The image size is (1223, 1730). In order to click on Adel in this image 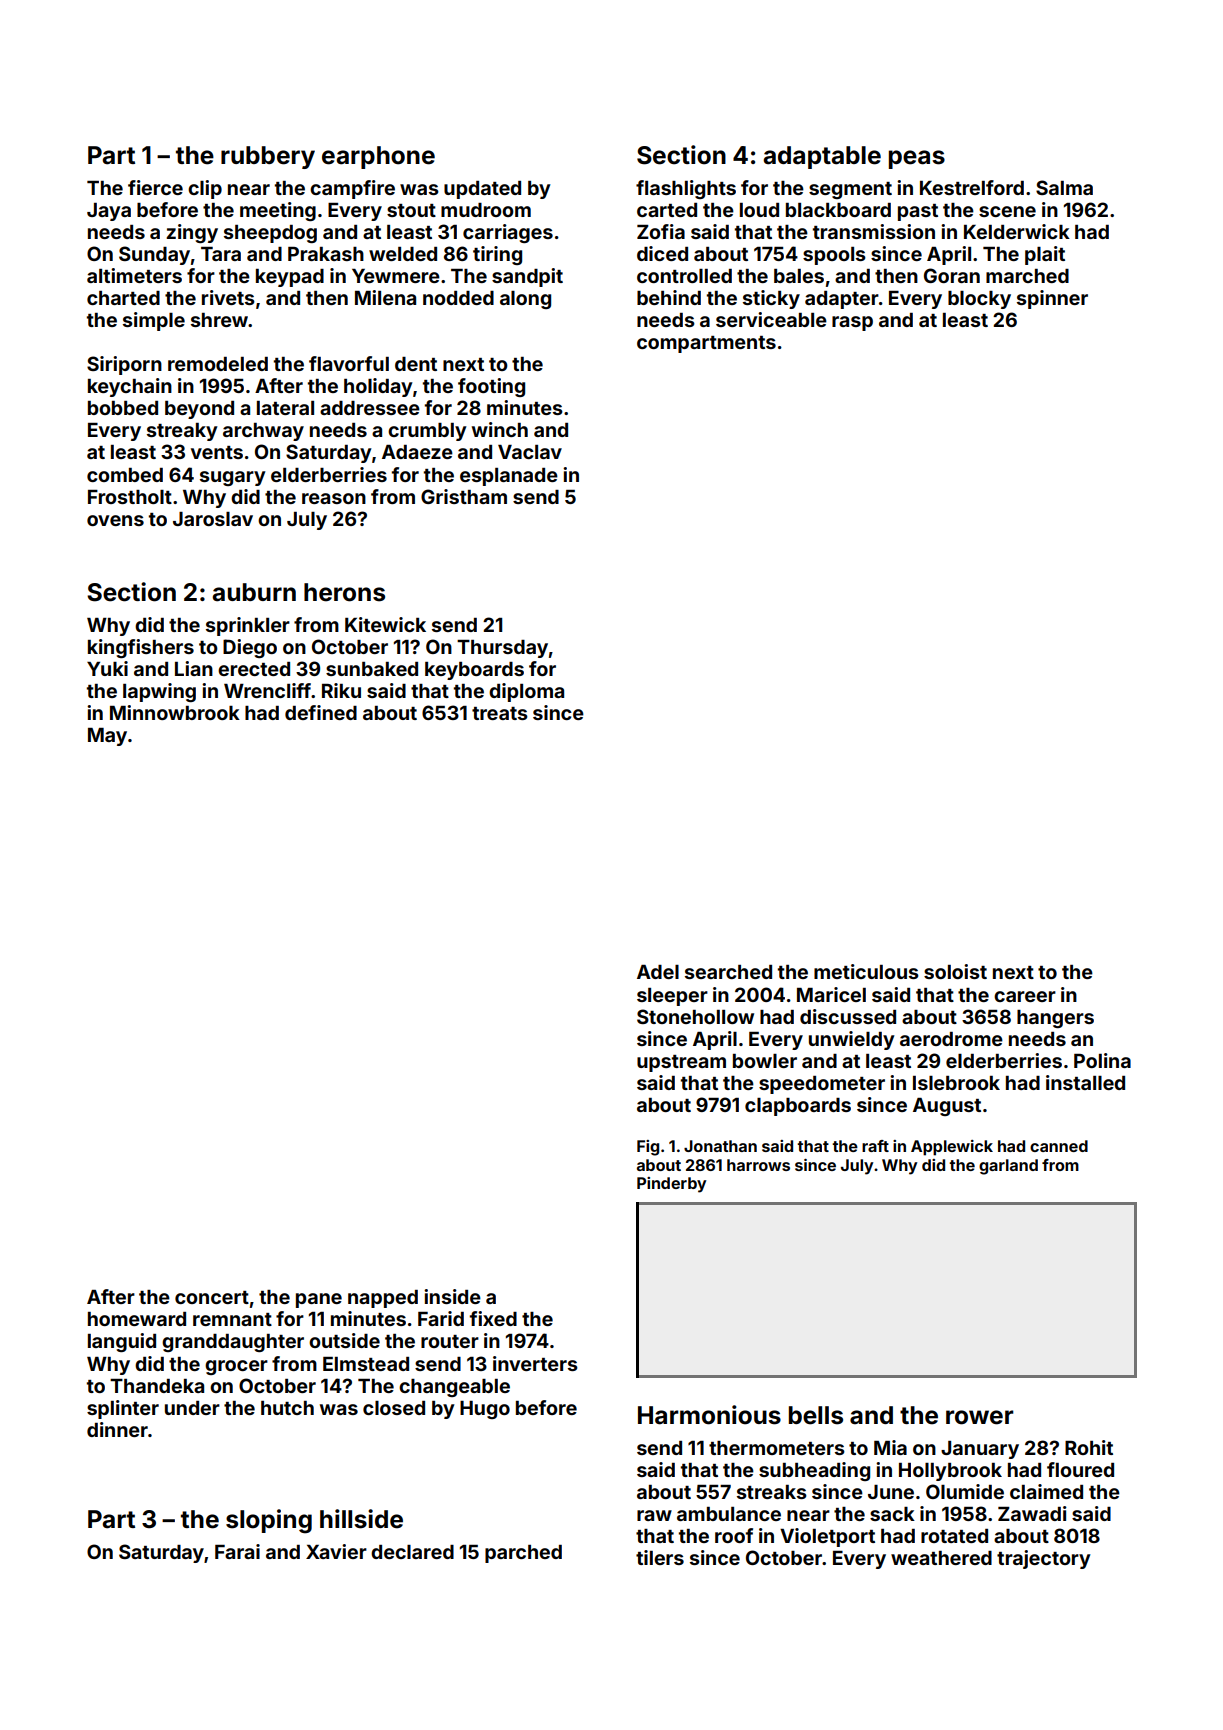, I will do `click(658, 972)`.
